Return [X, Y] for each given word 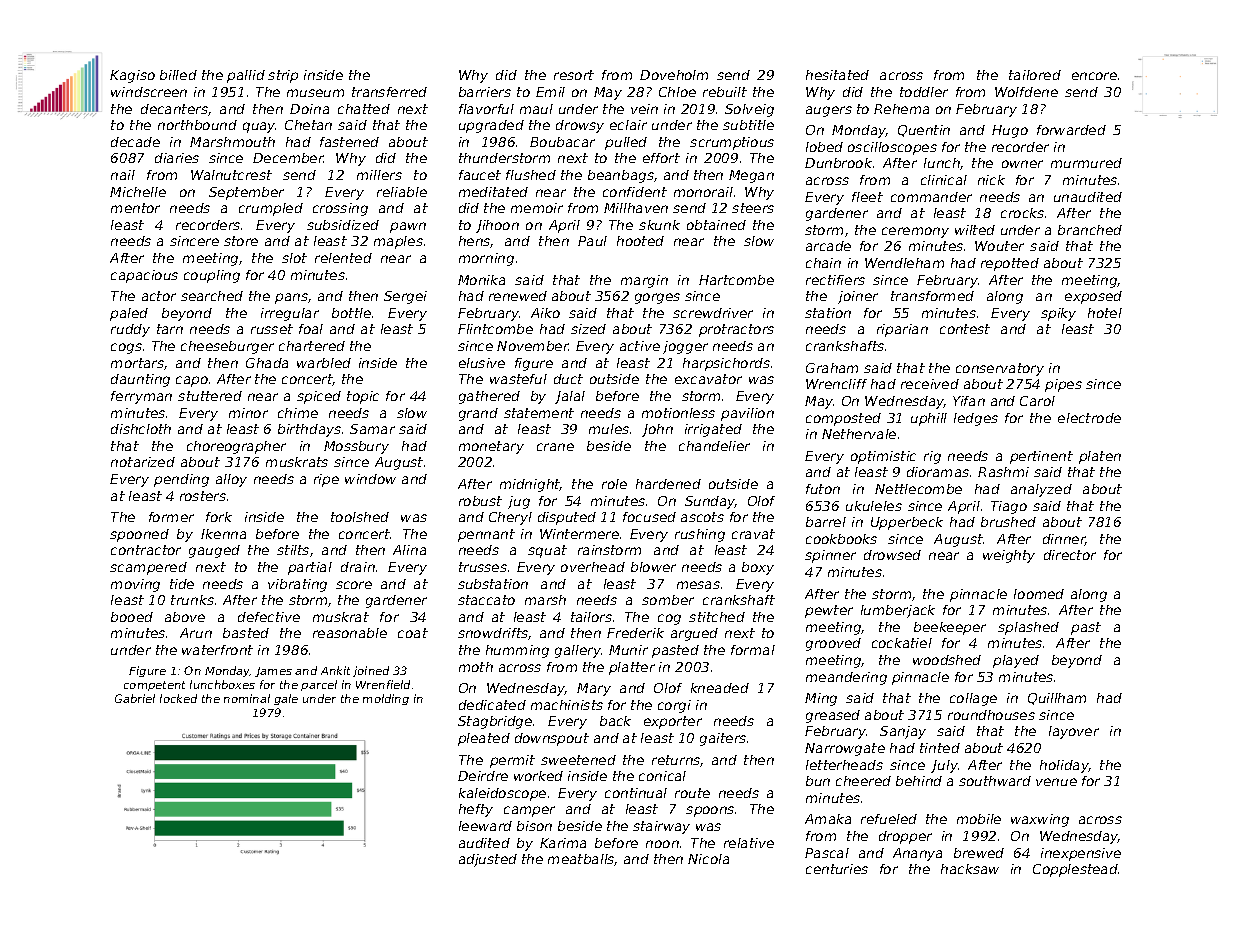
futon [823, 489]
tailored [1035, 75]
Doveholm [674, 75]
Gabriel [135, 698]
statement [539, 413]
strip [283, 76]
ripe [326, 480]
